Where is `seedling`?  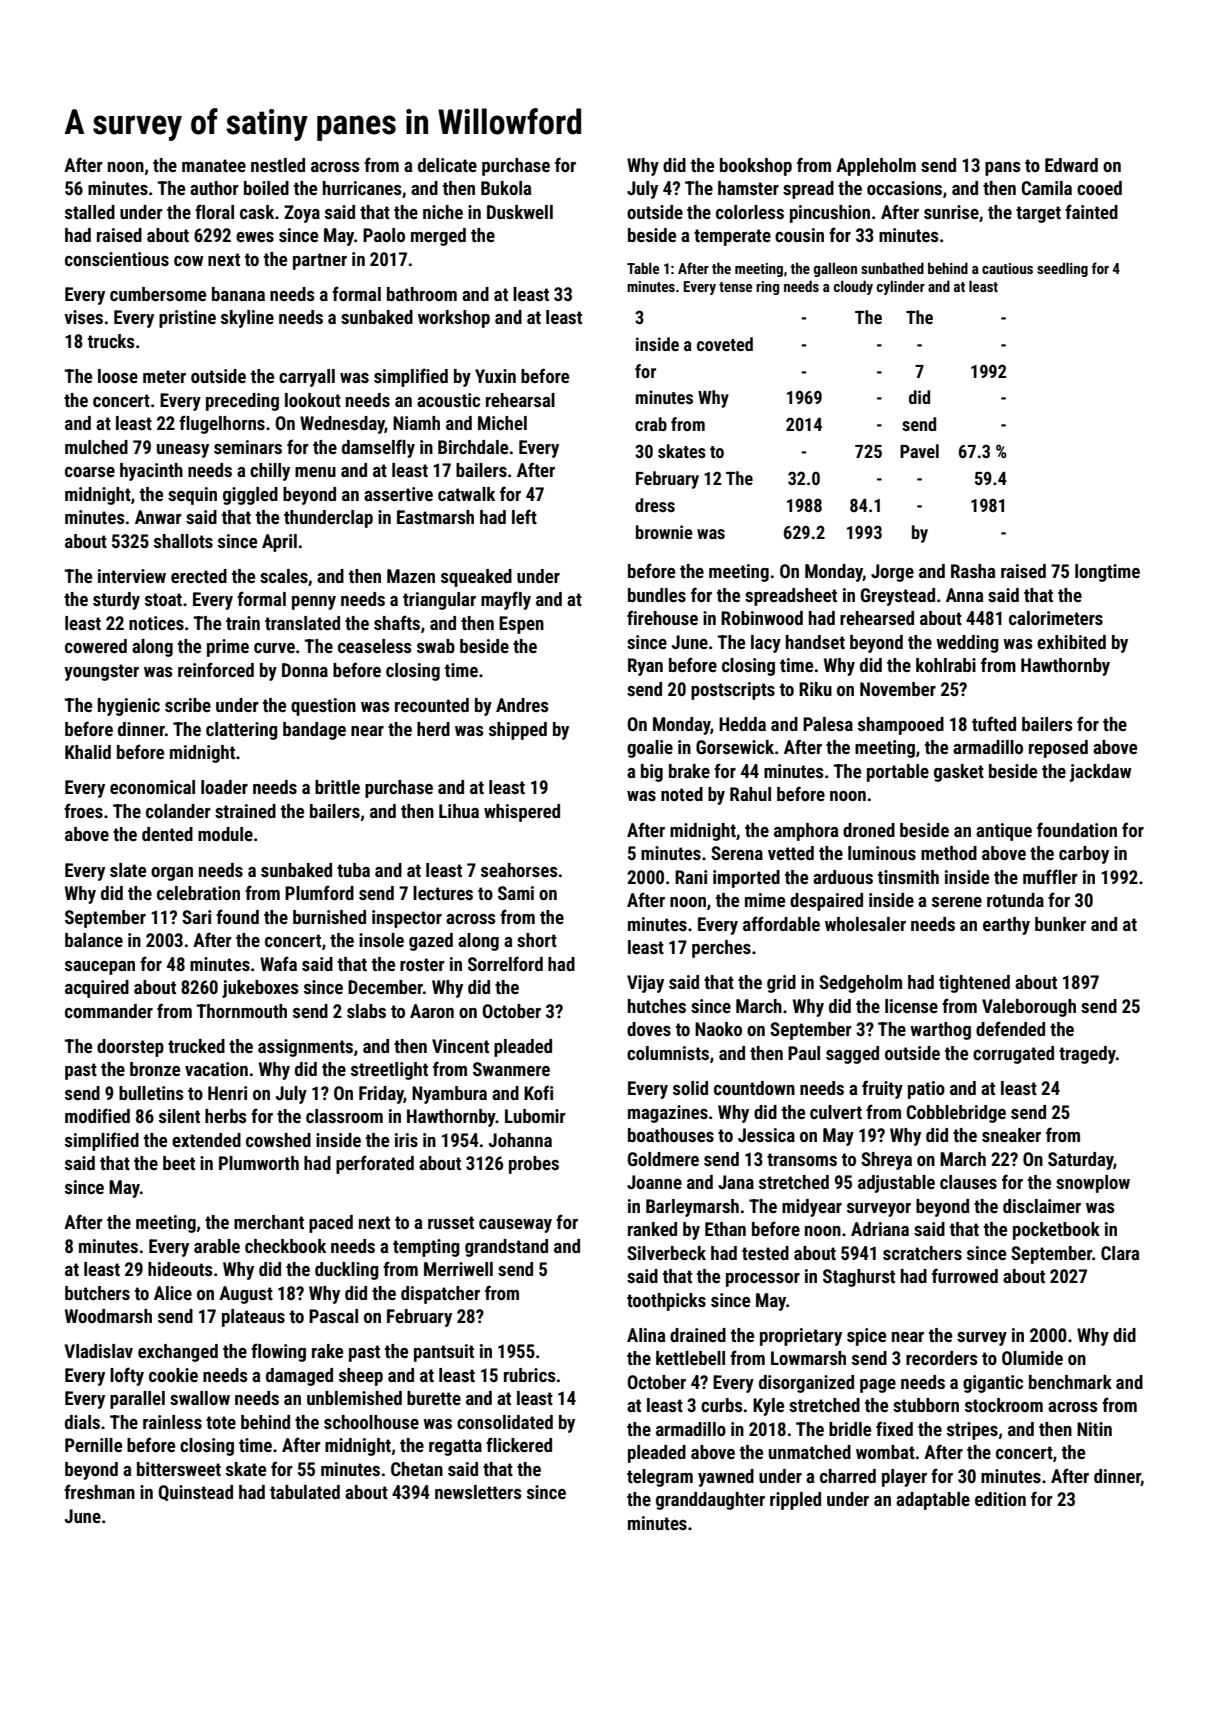
seedling is located at coordinates (1062, 269).
